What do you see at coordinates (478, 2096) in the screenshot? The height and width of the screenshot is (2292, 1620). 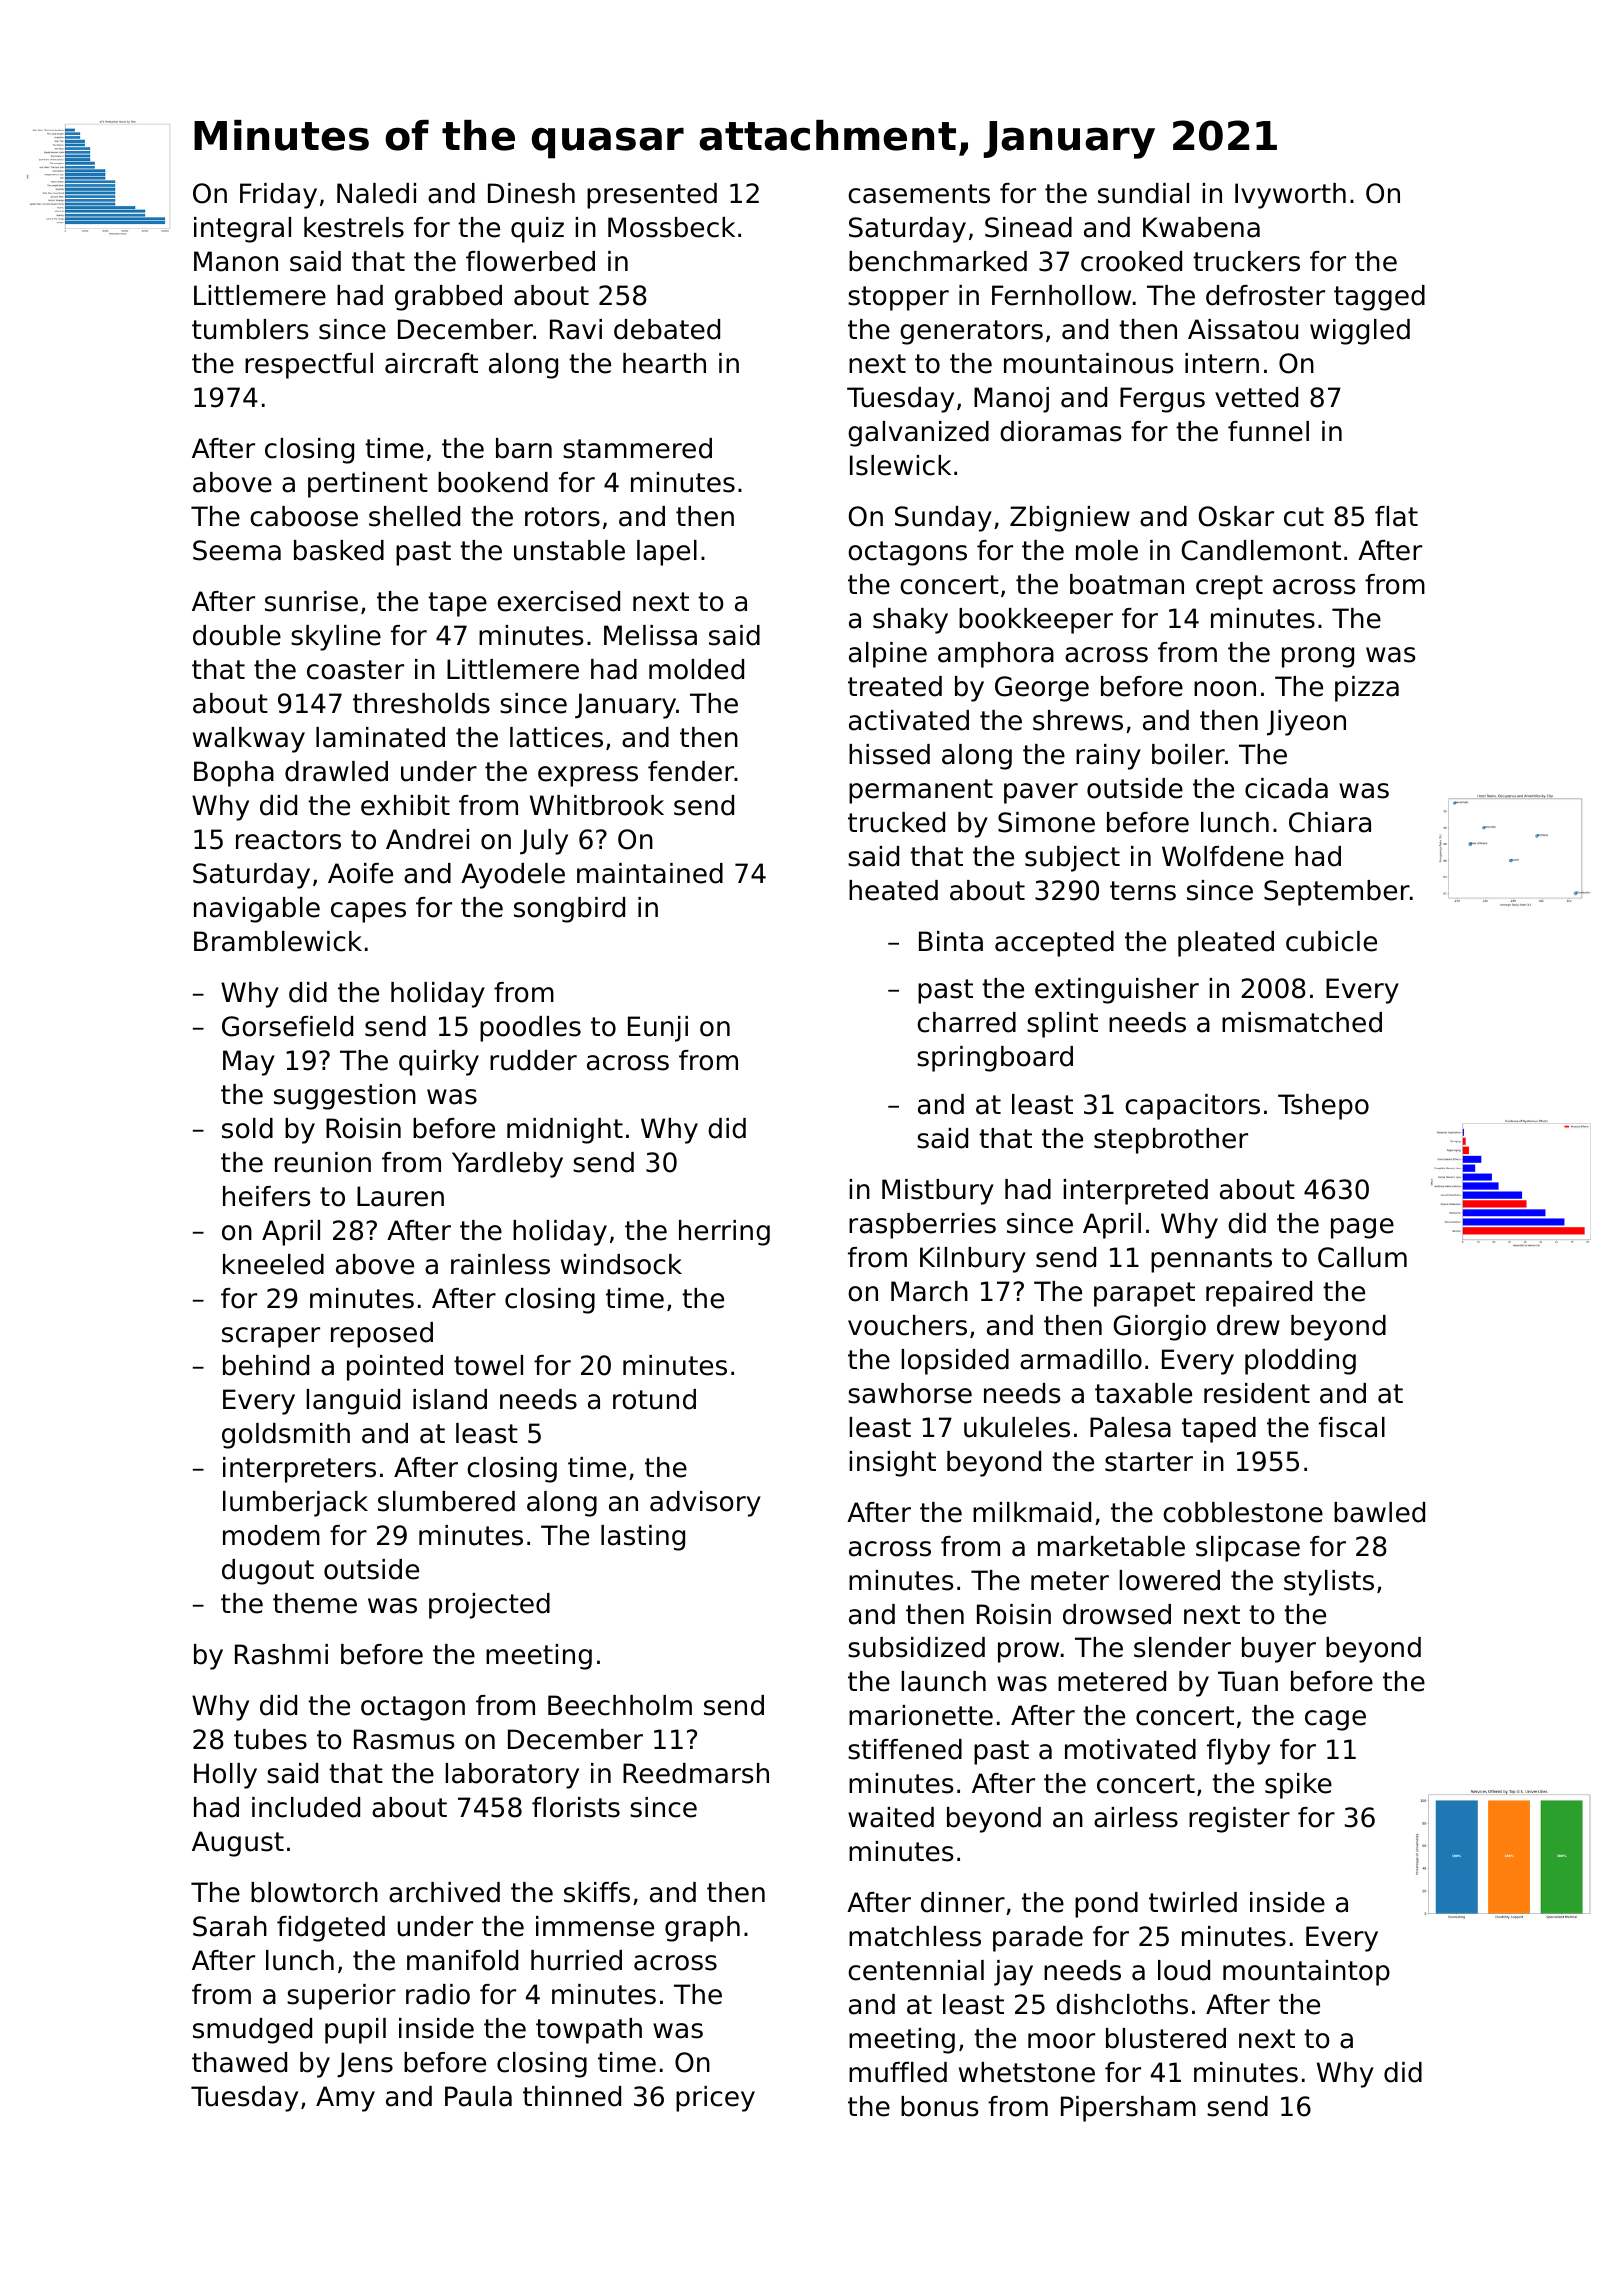 I see `Paula` at bounding box center [478, 2096].
